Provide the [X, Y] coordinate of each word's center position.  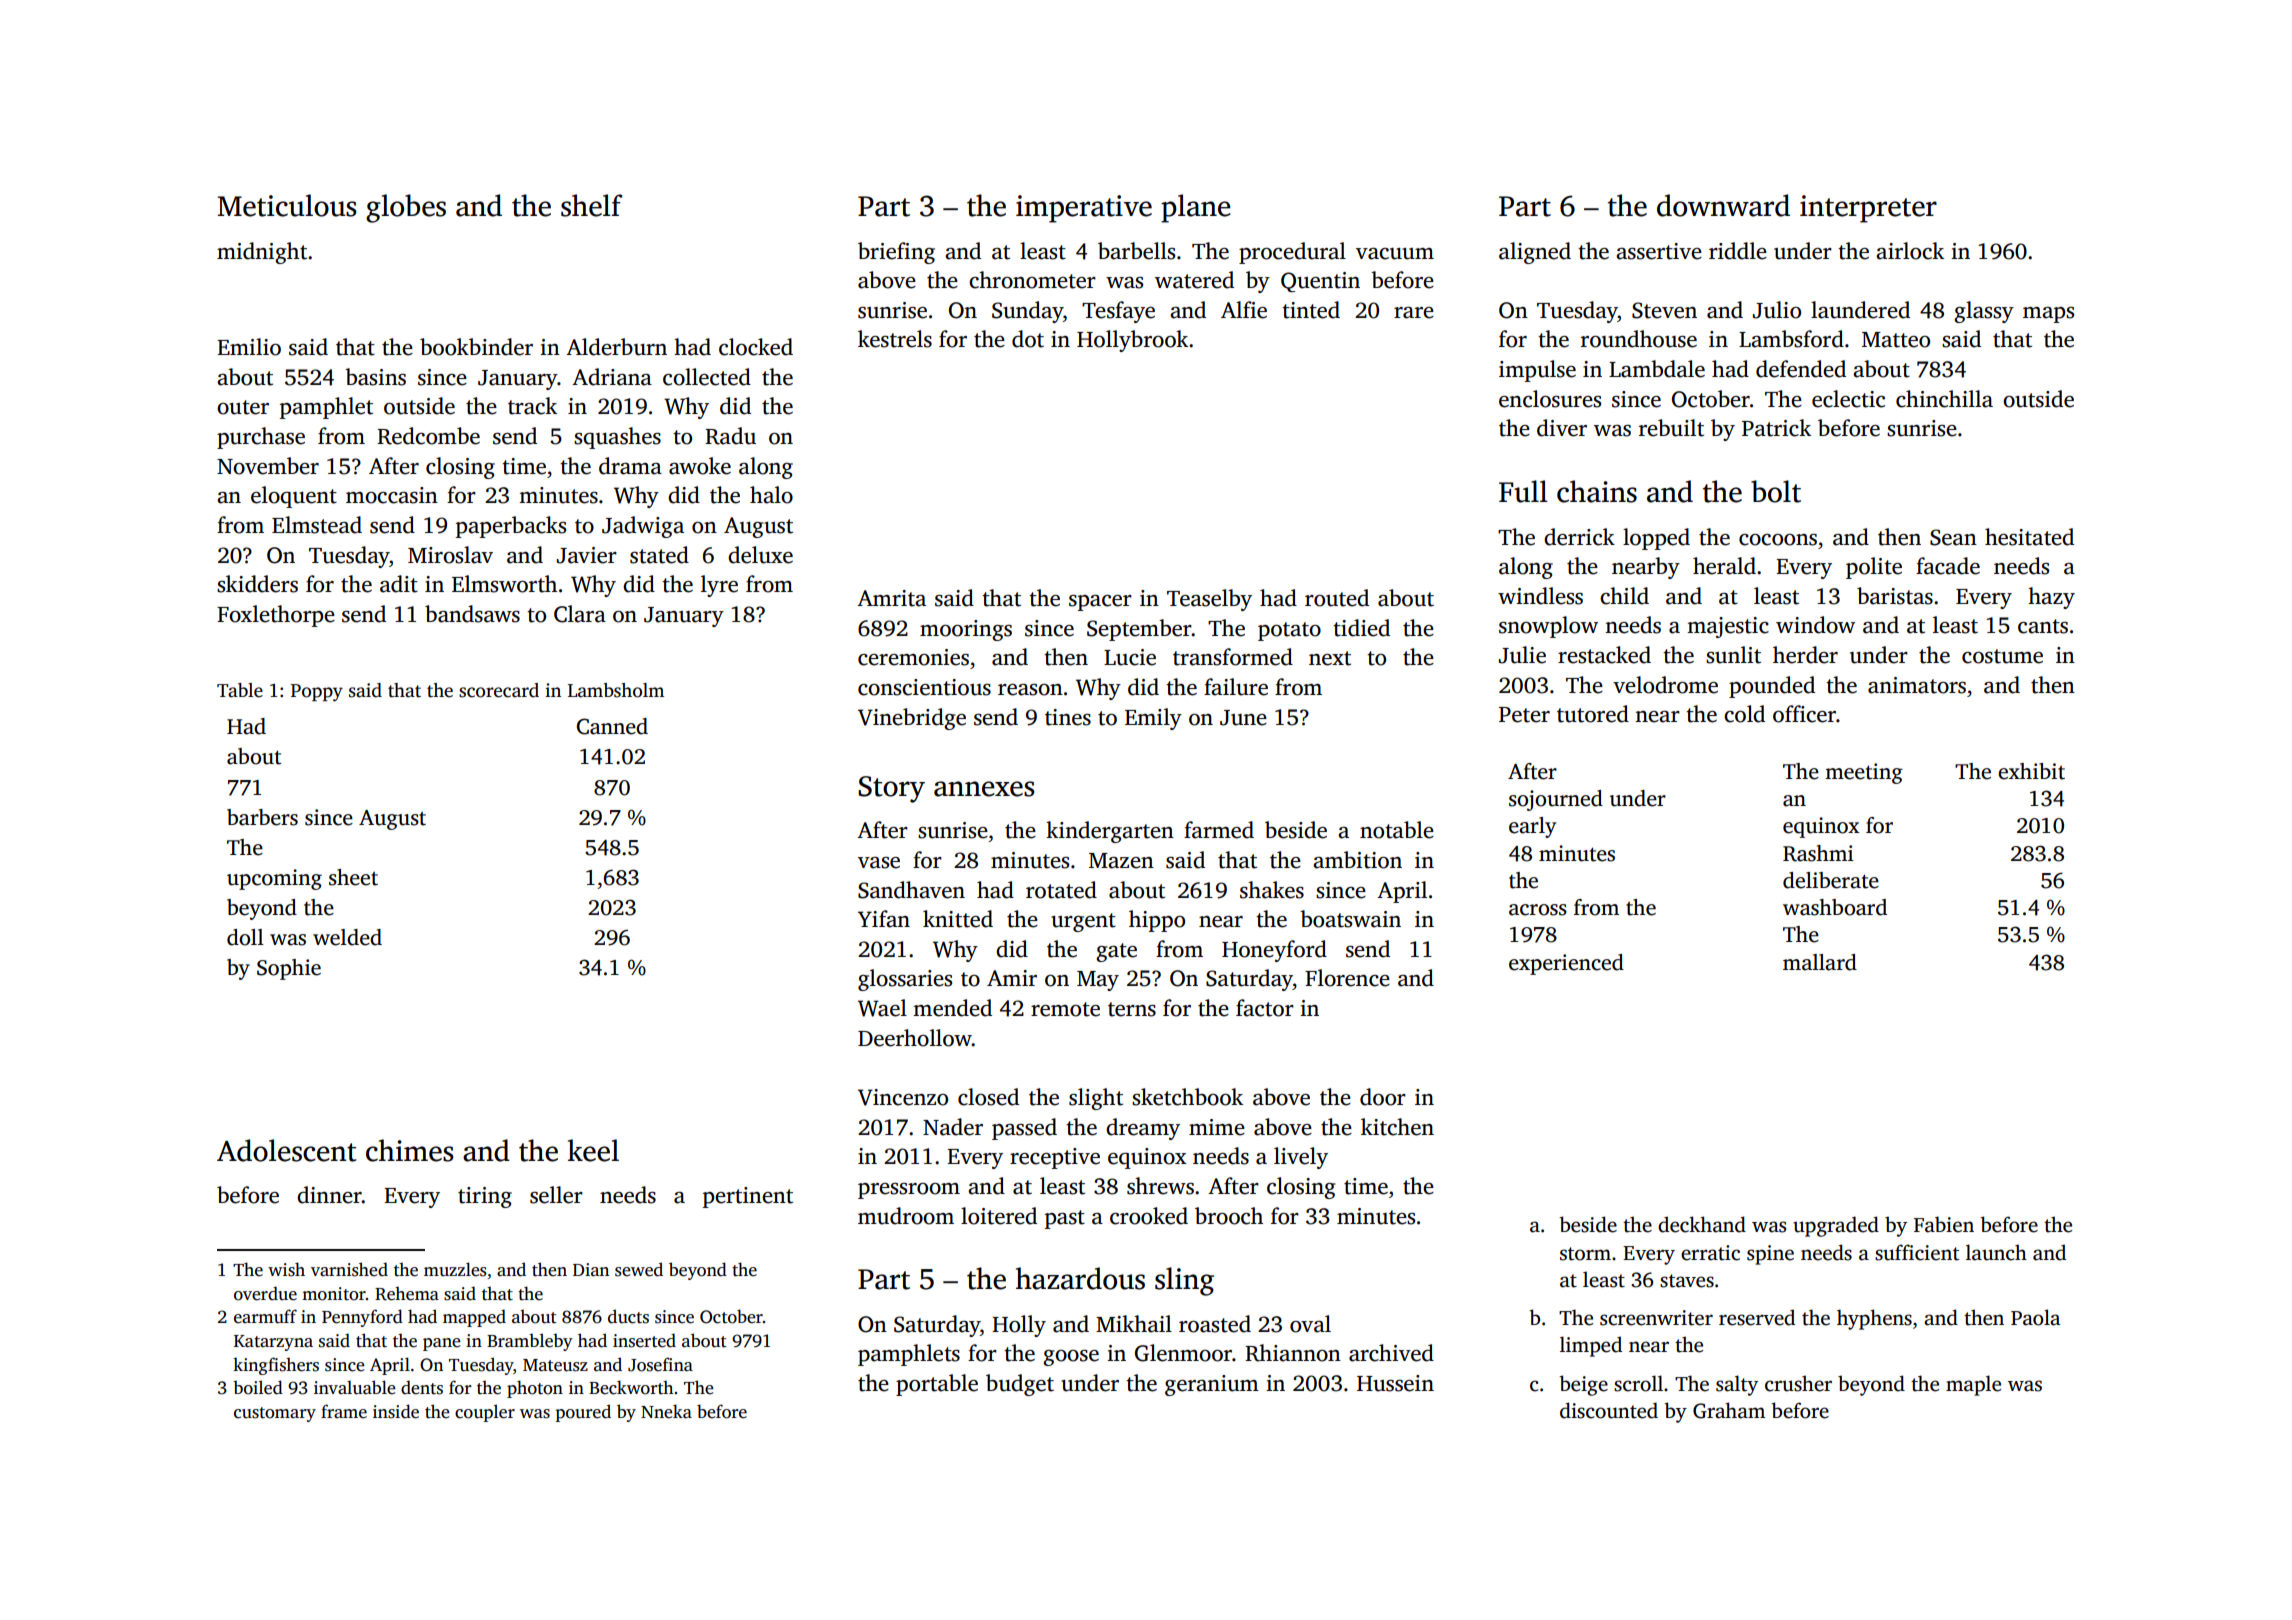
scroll [1638, 1383]
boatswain [1350, 919]
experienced [1566, 964]
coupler [485, 1413]
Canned [612, 726]
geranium [1212, 1385]
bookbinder [476, 347]
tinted [1311, 310]
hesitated [2029, 537]
